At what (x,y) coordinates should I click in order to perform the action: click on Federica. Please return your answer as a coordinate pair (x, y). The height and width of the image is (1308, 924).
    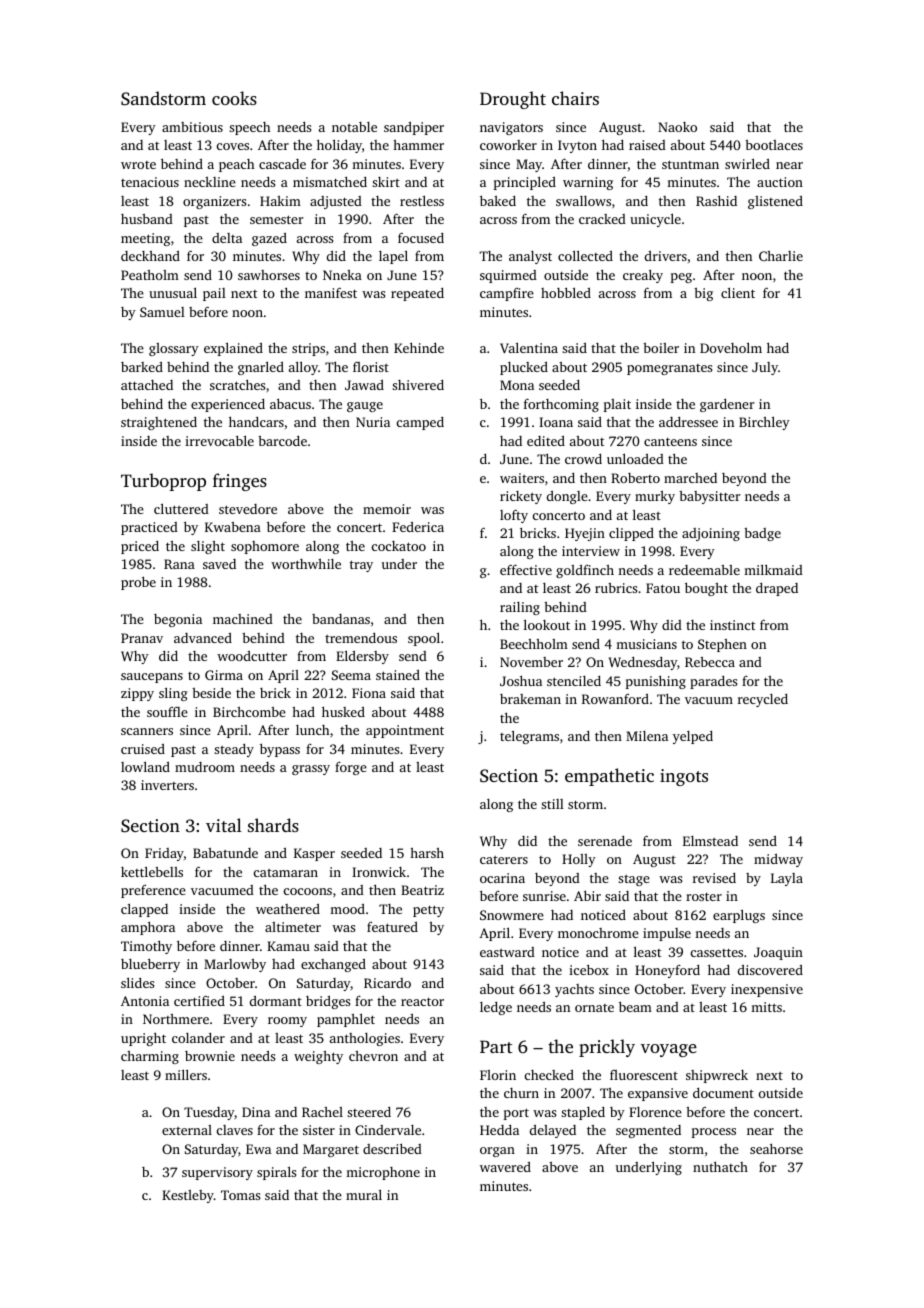
    Looking at the image, I should click on (418, 527).
